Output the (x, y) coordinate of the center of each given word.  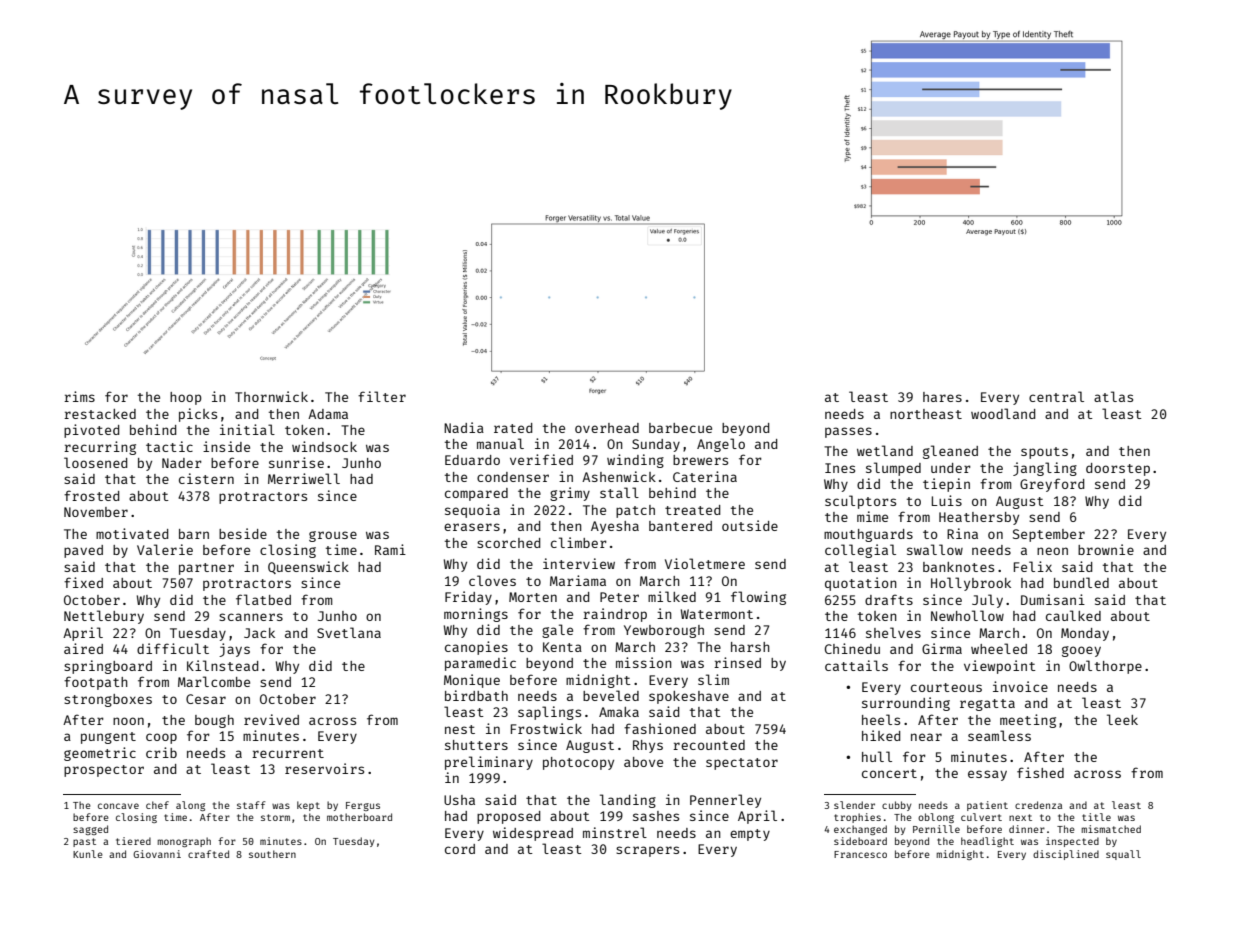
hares (942, 397)
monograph (184, 842)
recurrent (288, 753)
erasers (472, 527)
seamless (999, 735)
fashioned (660, 728)
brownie (1106, 549)
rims (79, 396)
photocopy (578, 763)
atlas (1113, 396)
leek (1122, 719)
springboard (108, 667)
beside (243, 533)
